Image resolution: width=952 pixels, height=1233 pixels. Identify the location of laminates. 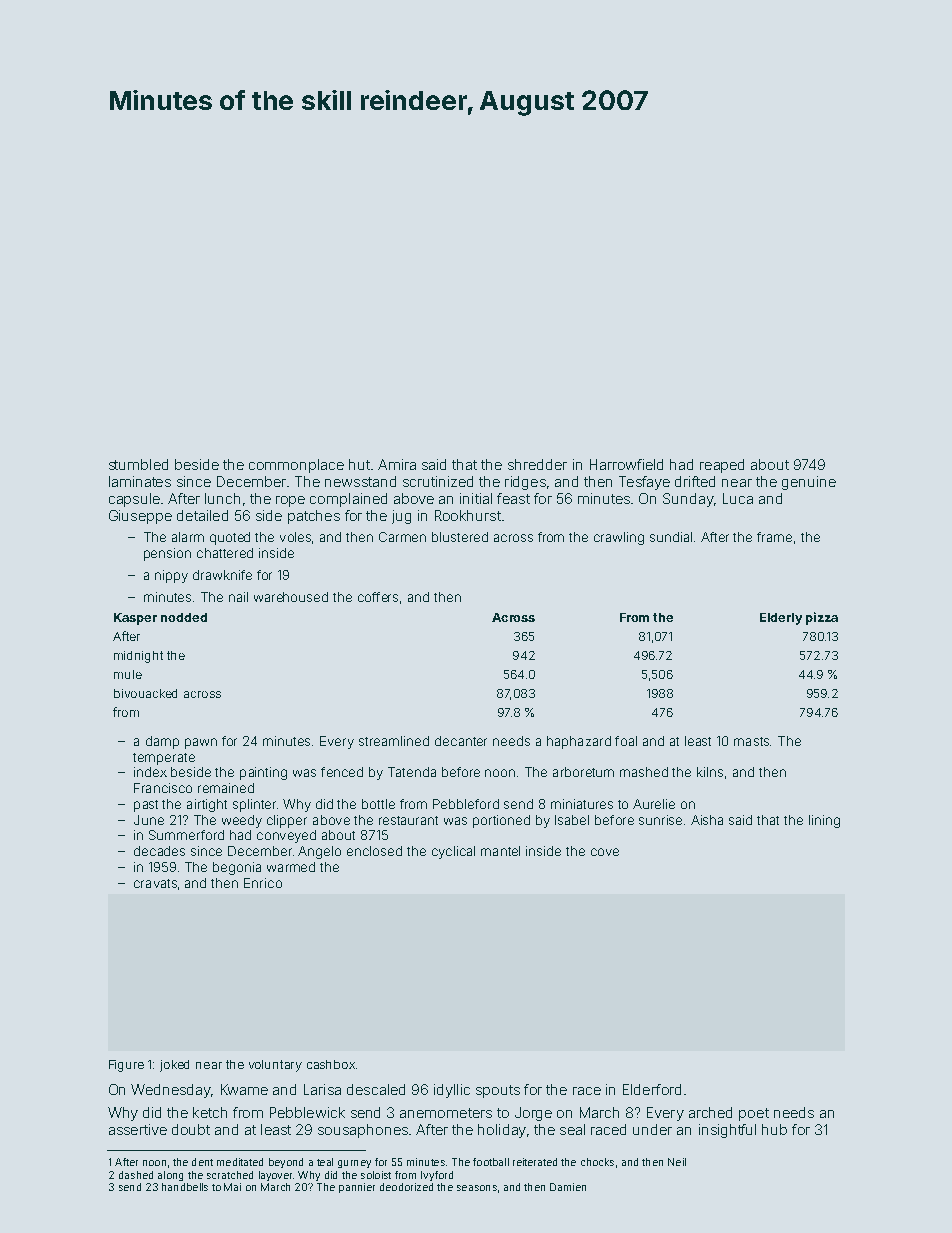
(140, 481).
